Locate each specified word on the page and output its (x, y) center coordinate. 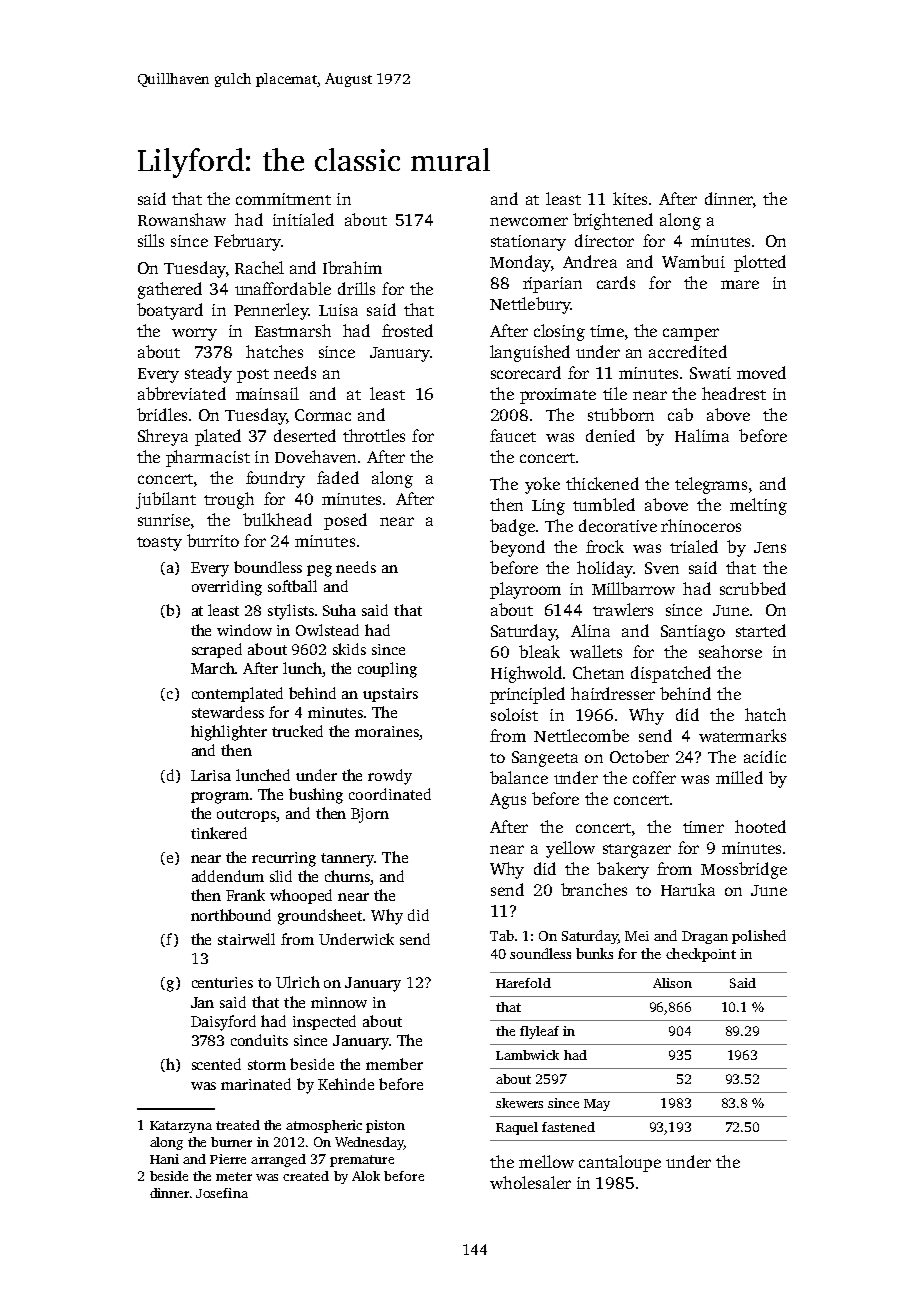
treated (238, 1125)
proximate (558, 396)
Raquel (517, 1128)
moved (761, 372)
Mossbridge (744, 870)
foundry (275, 479)
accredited (688, 351)
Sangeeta (545, 759)
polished (759, 937)
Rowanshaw (182, 219)
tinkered (219, 833)
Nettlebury (530, 305)
